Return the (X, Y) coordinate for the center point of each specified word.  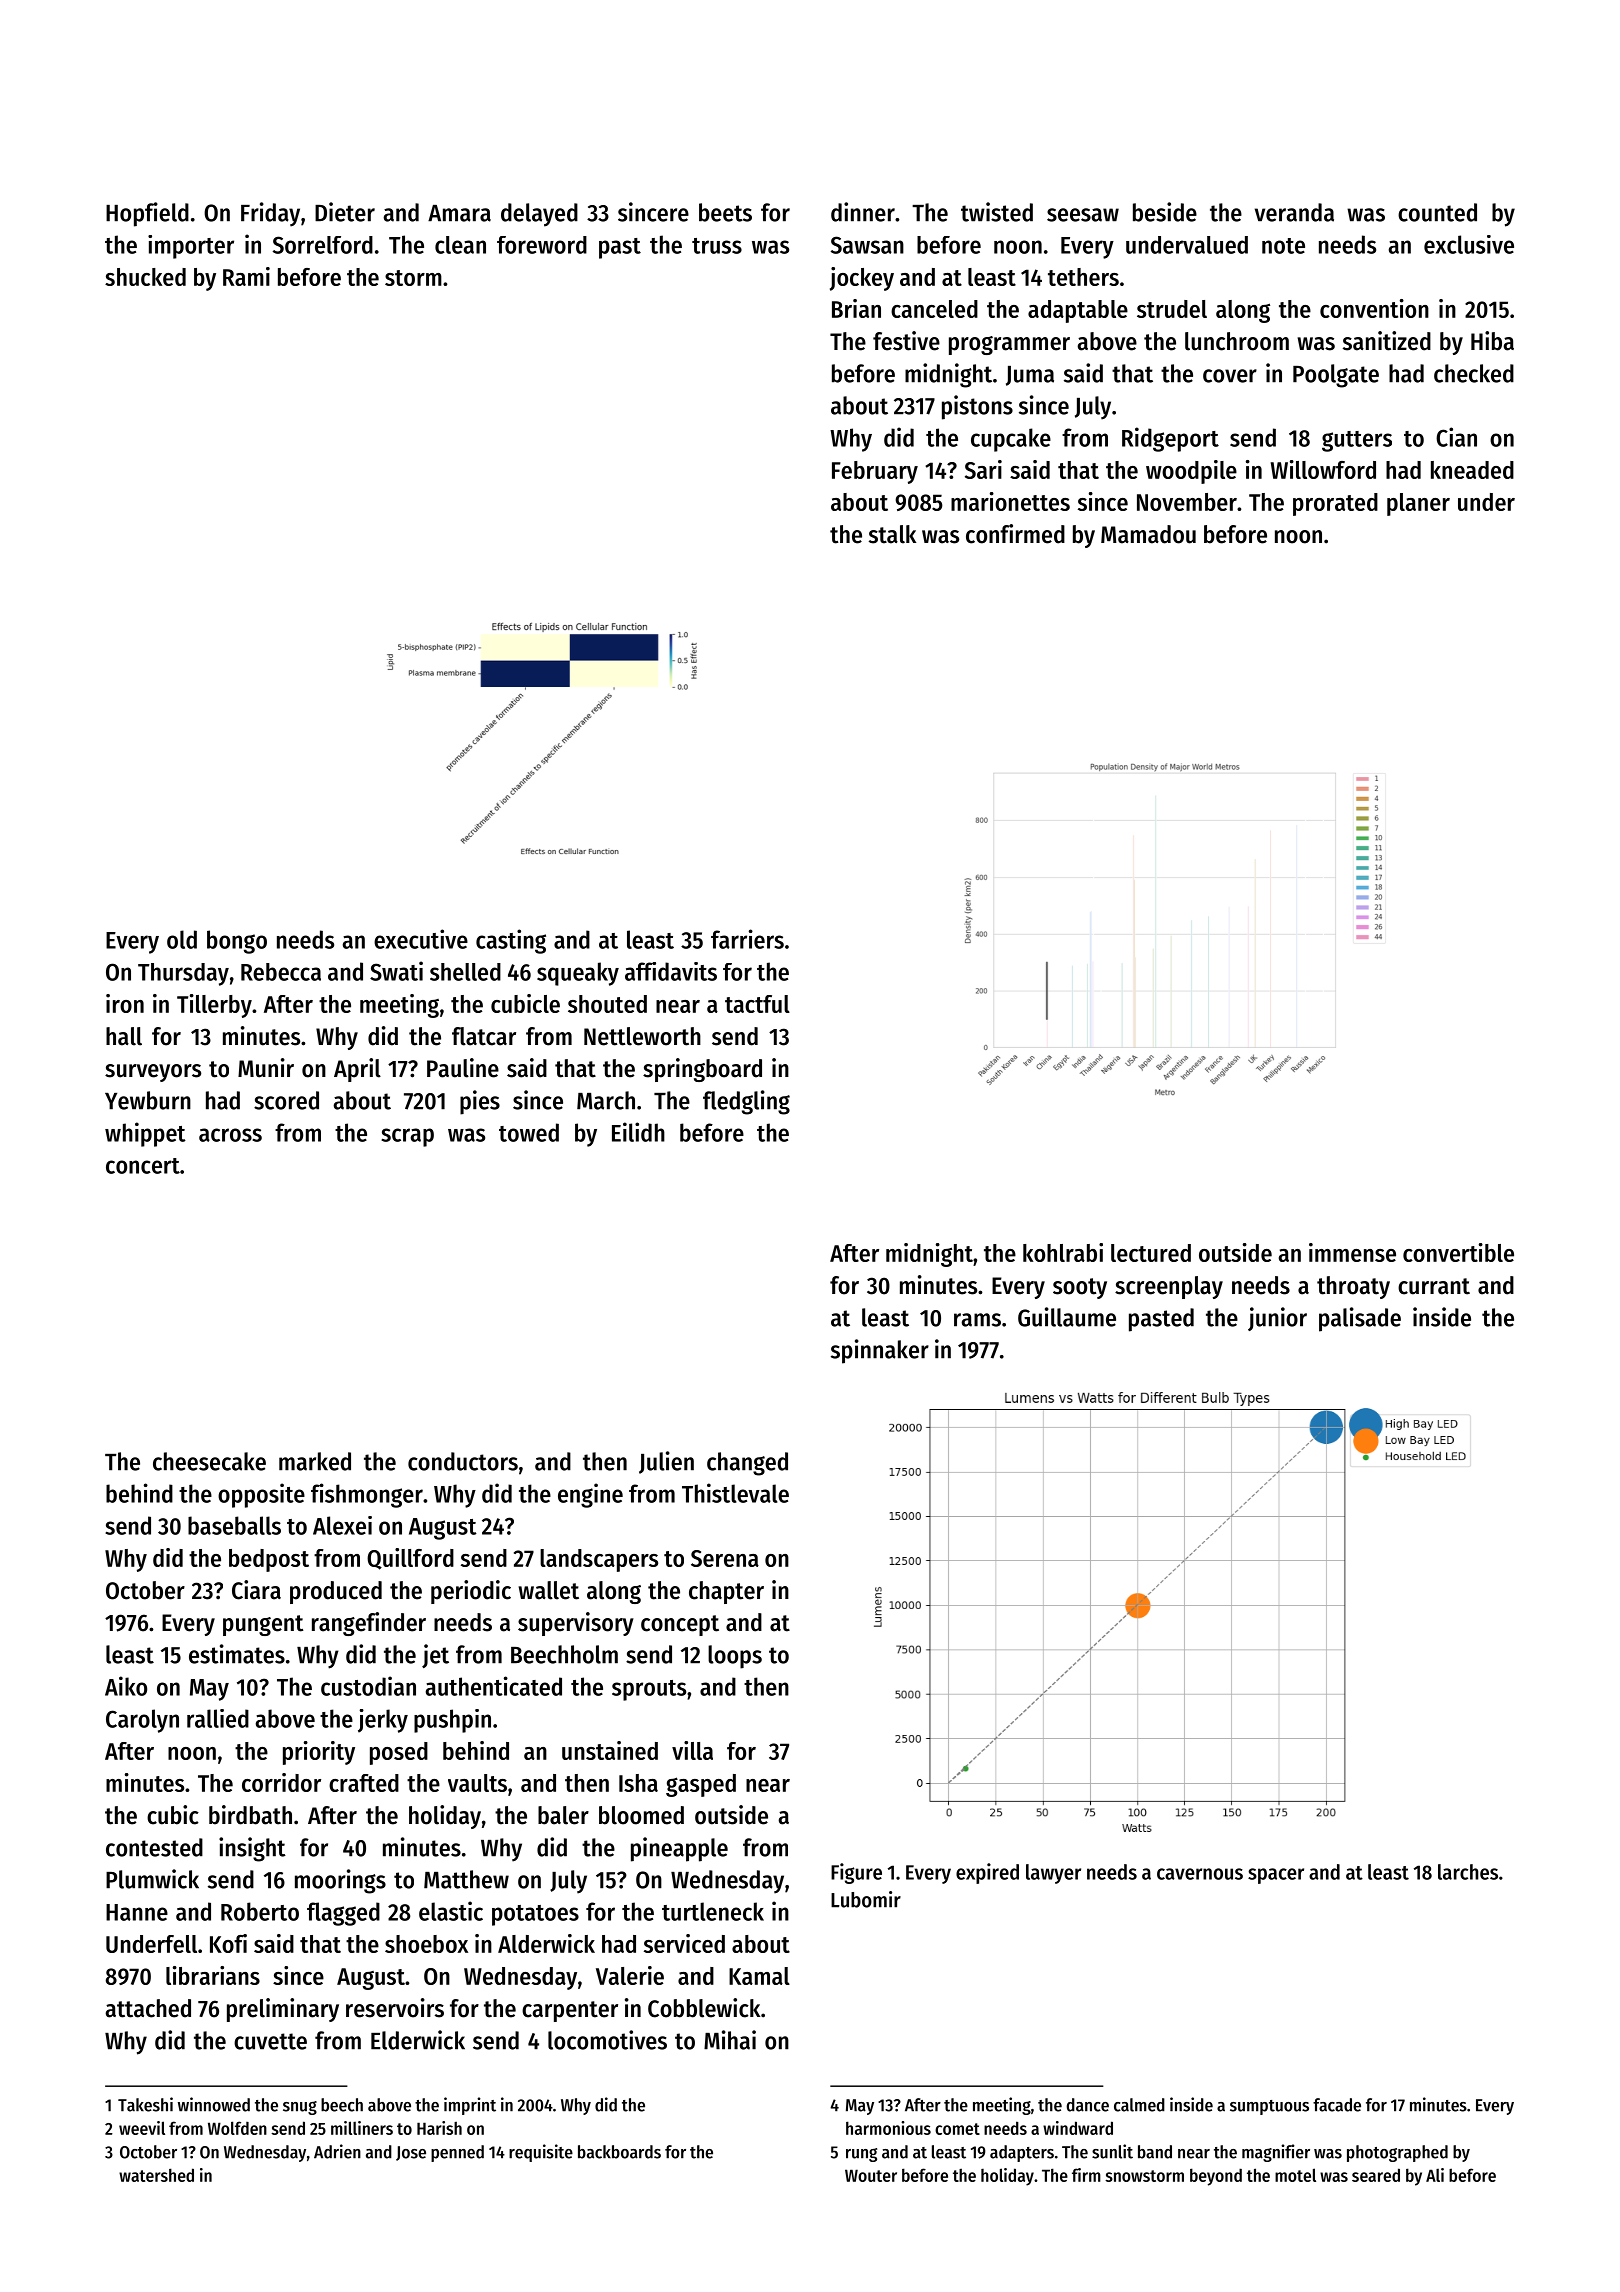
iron (125, 1003)
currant (1434, 1286)
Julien (666, 1462)
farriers (747, 939)
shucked (145, 277)
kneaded (1472, 470)
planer (1418, 504)
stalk (892, 534)
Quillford (410, 1559)
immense (1352, 1252)
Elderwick (418, 2040)
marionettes (1010, 501)
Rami (246, 276)
